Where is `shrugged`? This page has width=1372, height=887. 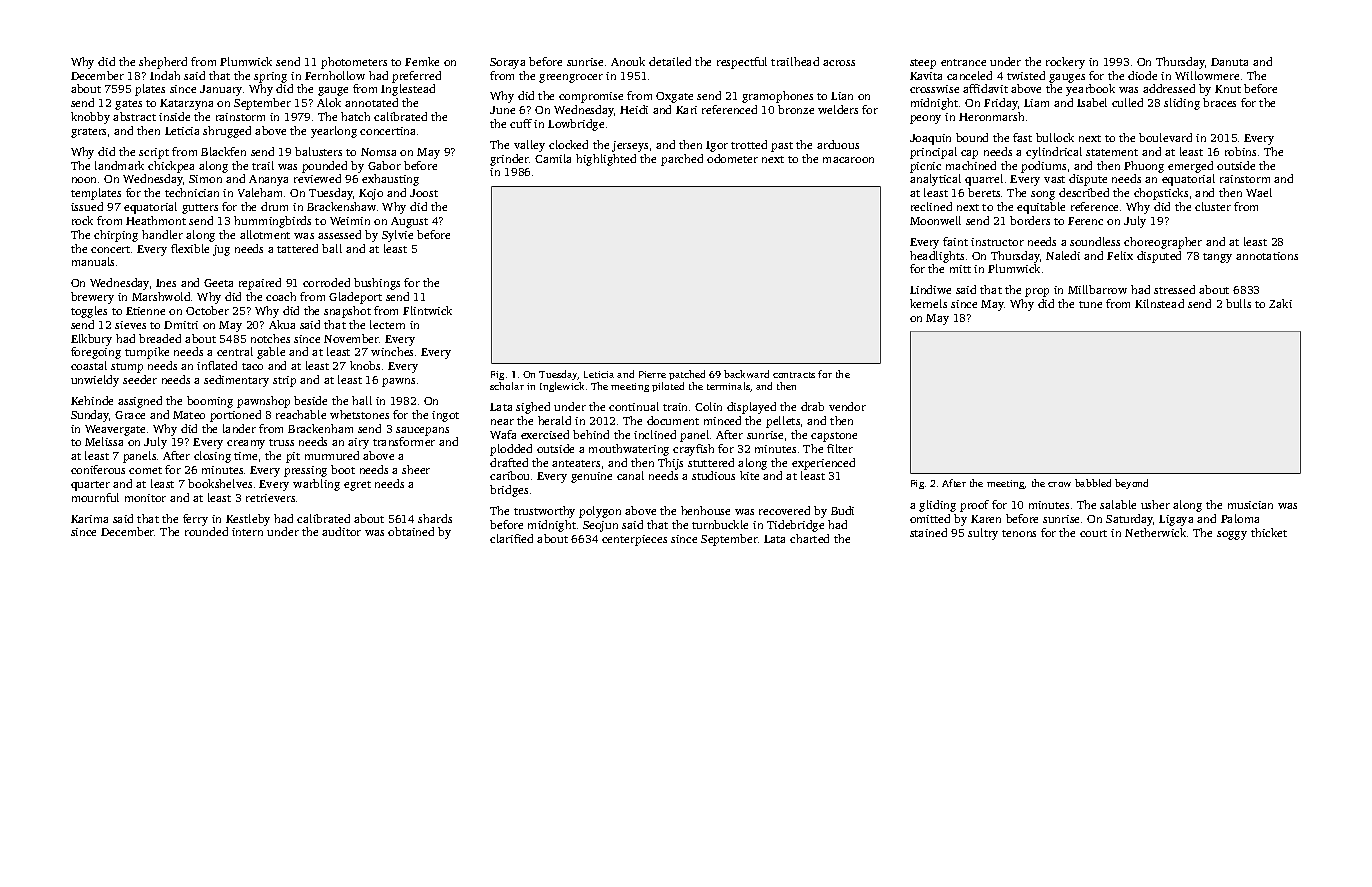 shrugged is located at coordinates (227, 132).
